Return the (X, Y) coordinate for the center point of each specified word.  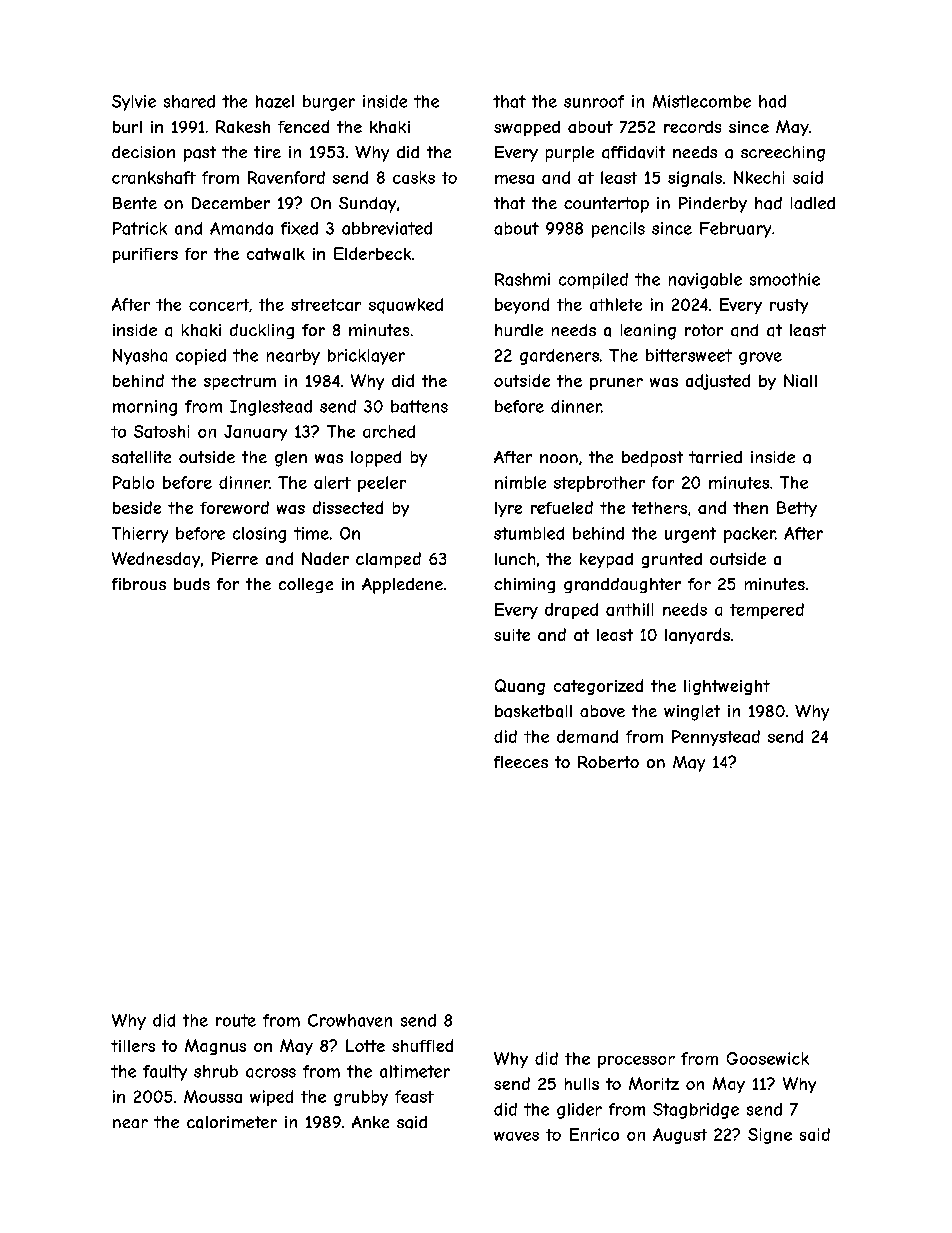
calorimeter (232, 1122)
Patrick (140, 228)
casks (414, 177)
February (735, 230)
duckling (262, 331)
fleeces (521, 762)
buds (192, 584)
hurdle (519, 330)
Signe (770, 1136)
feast (414, 1096)
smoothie (785, 279)
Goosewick (768, 1058)
